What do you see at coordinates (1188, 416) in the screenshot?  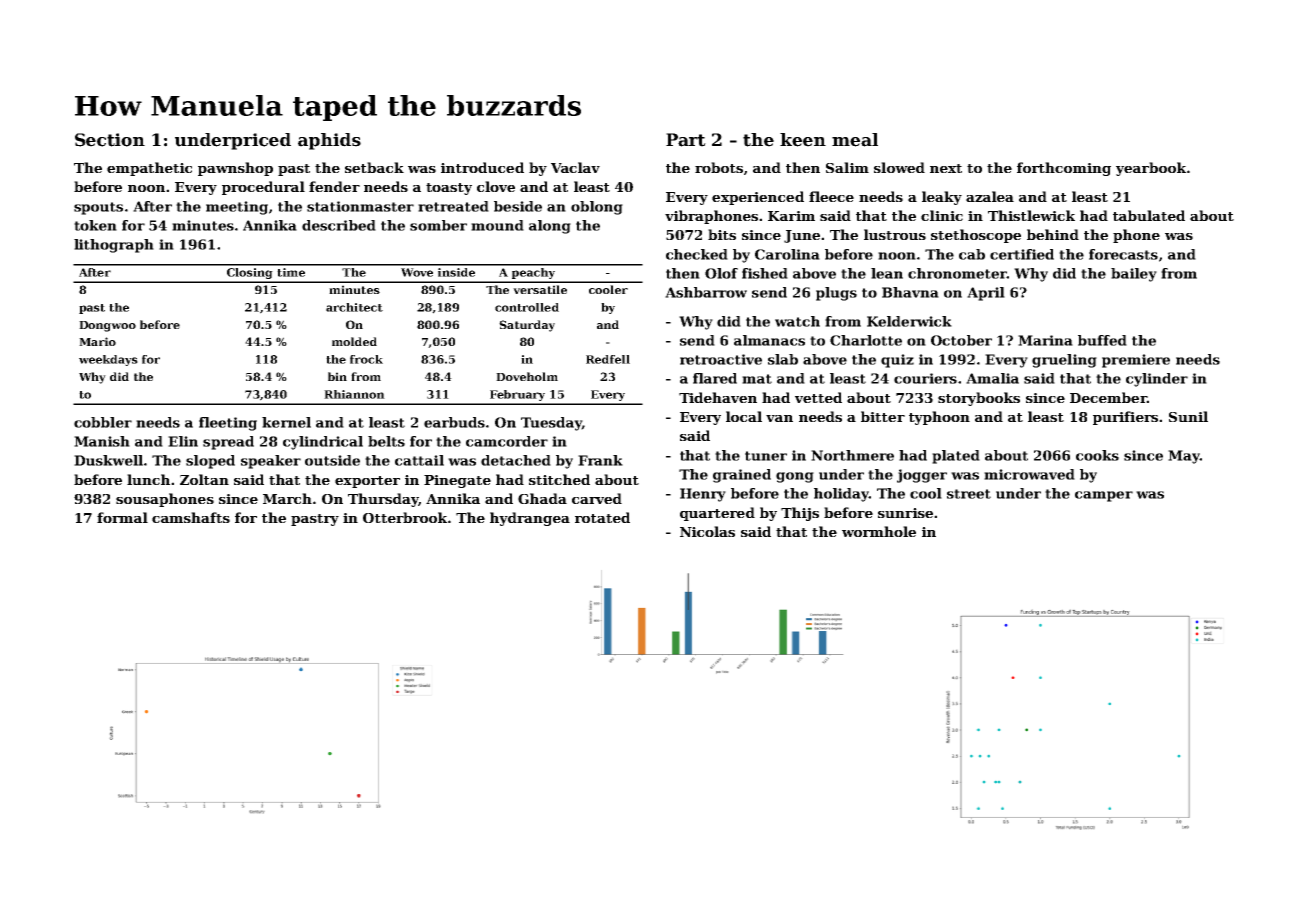 I see `Sunil` at bounding box center [1188, 416].
